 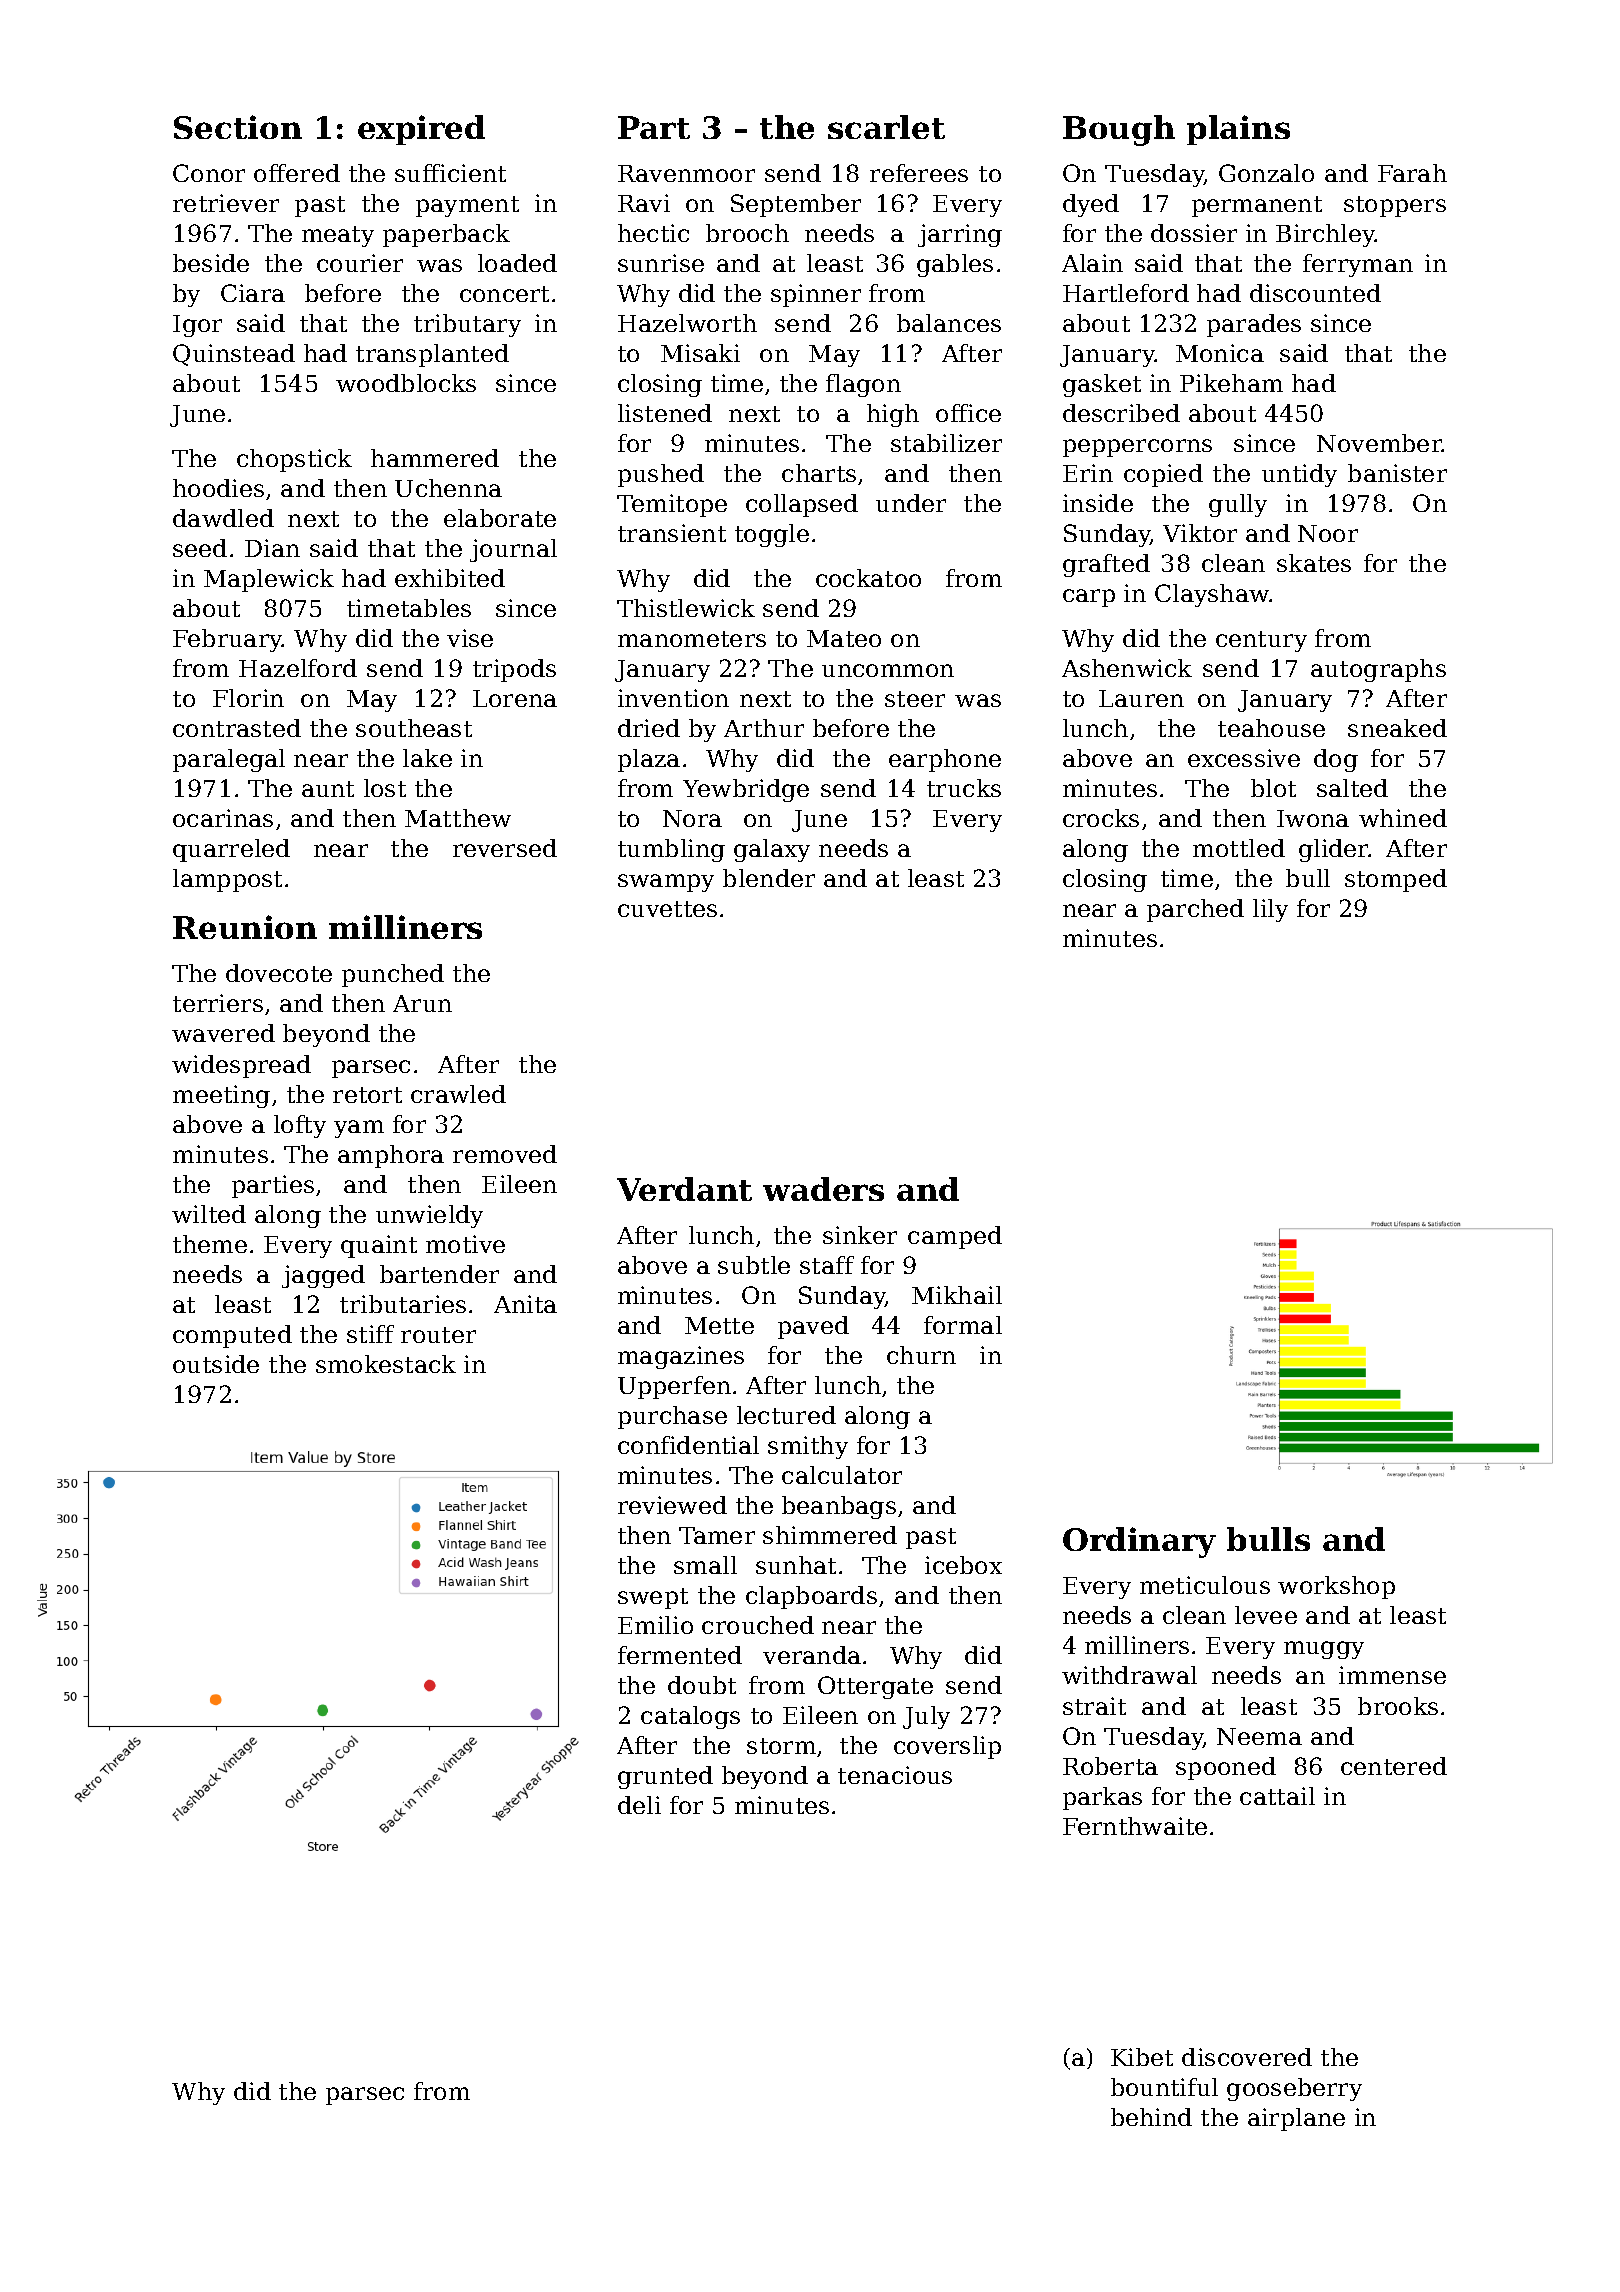 What do you see at coordinates (684, 1189) in the screenshot?
I see `Verdant` at bounding box center [684, 1189].
